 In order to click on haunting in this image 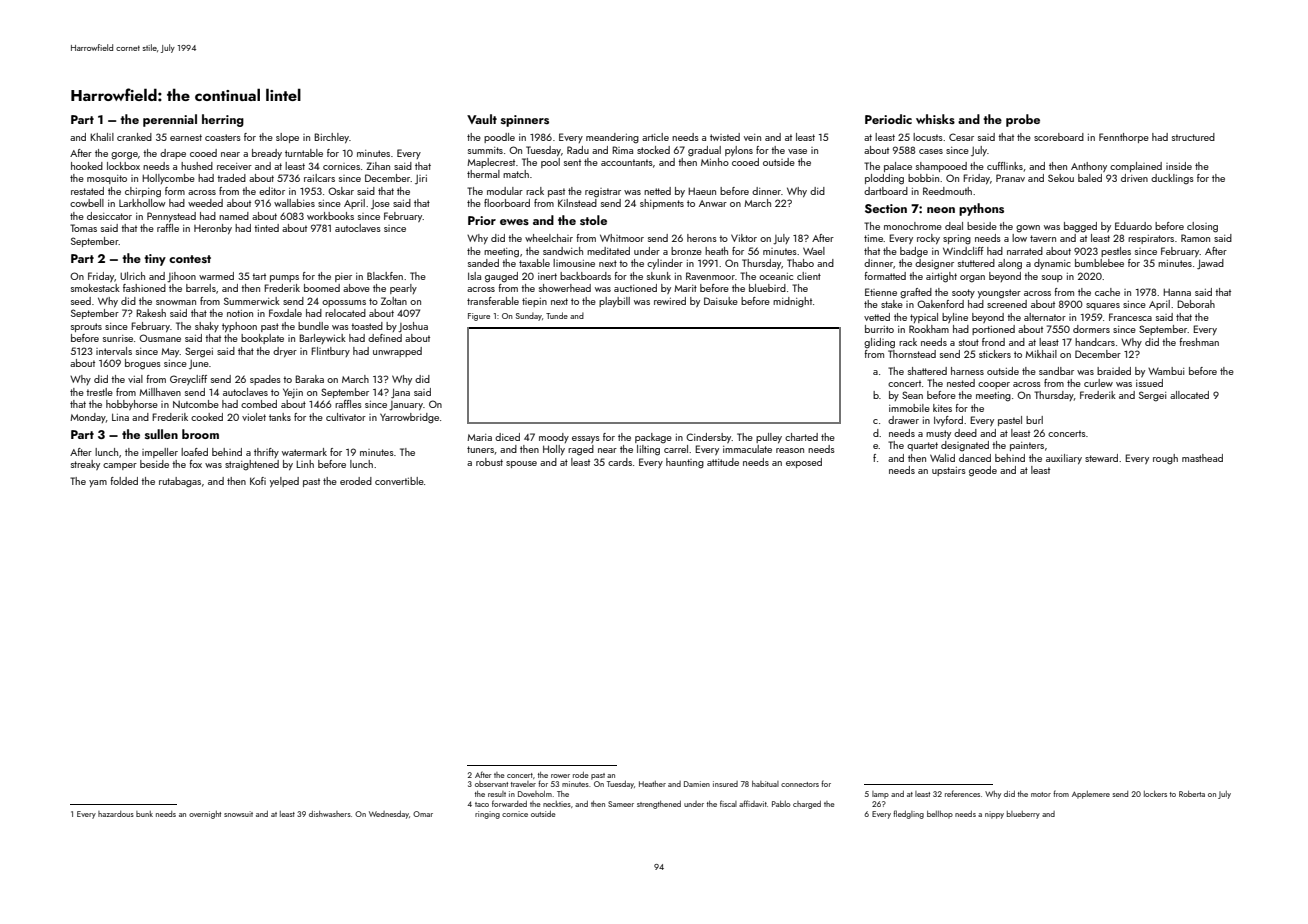, I will do `click(685, 463)`.
